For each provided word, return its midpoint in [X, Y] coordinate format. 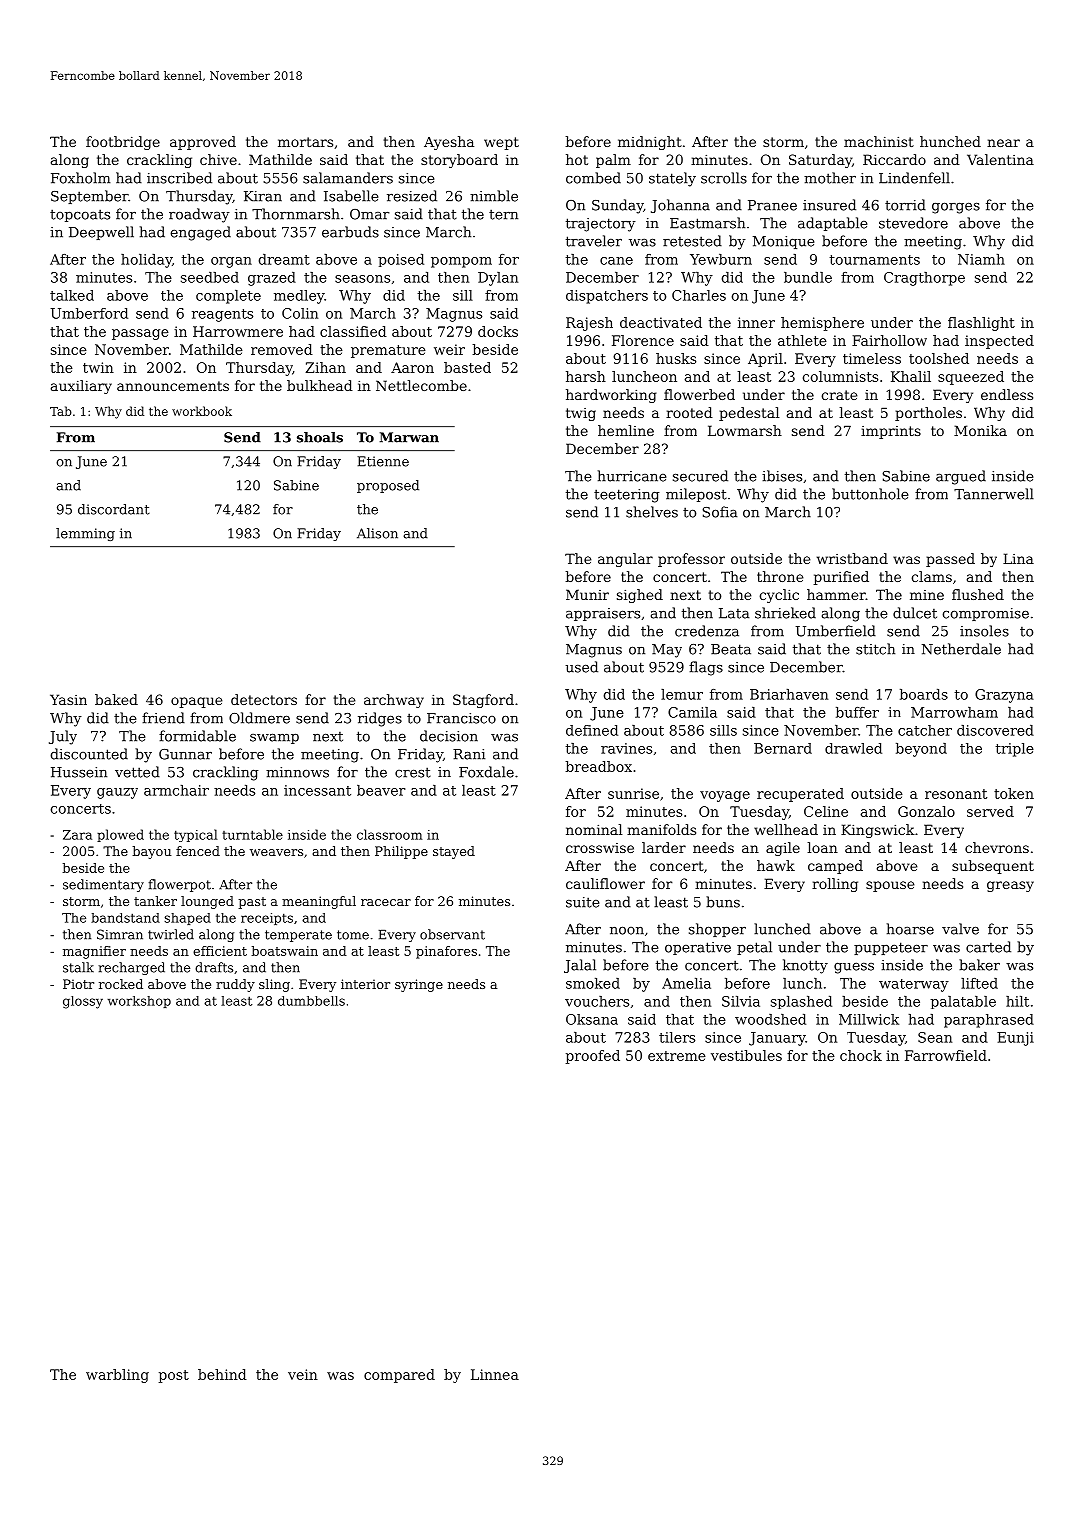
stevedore [913, 223]
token [1014, 793]
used [582, 667]
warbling [117, 1376]
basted [467, 367]
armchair [176, 790]
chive [218, 159]
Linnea [495, 1374]
